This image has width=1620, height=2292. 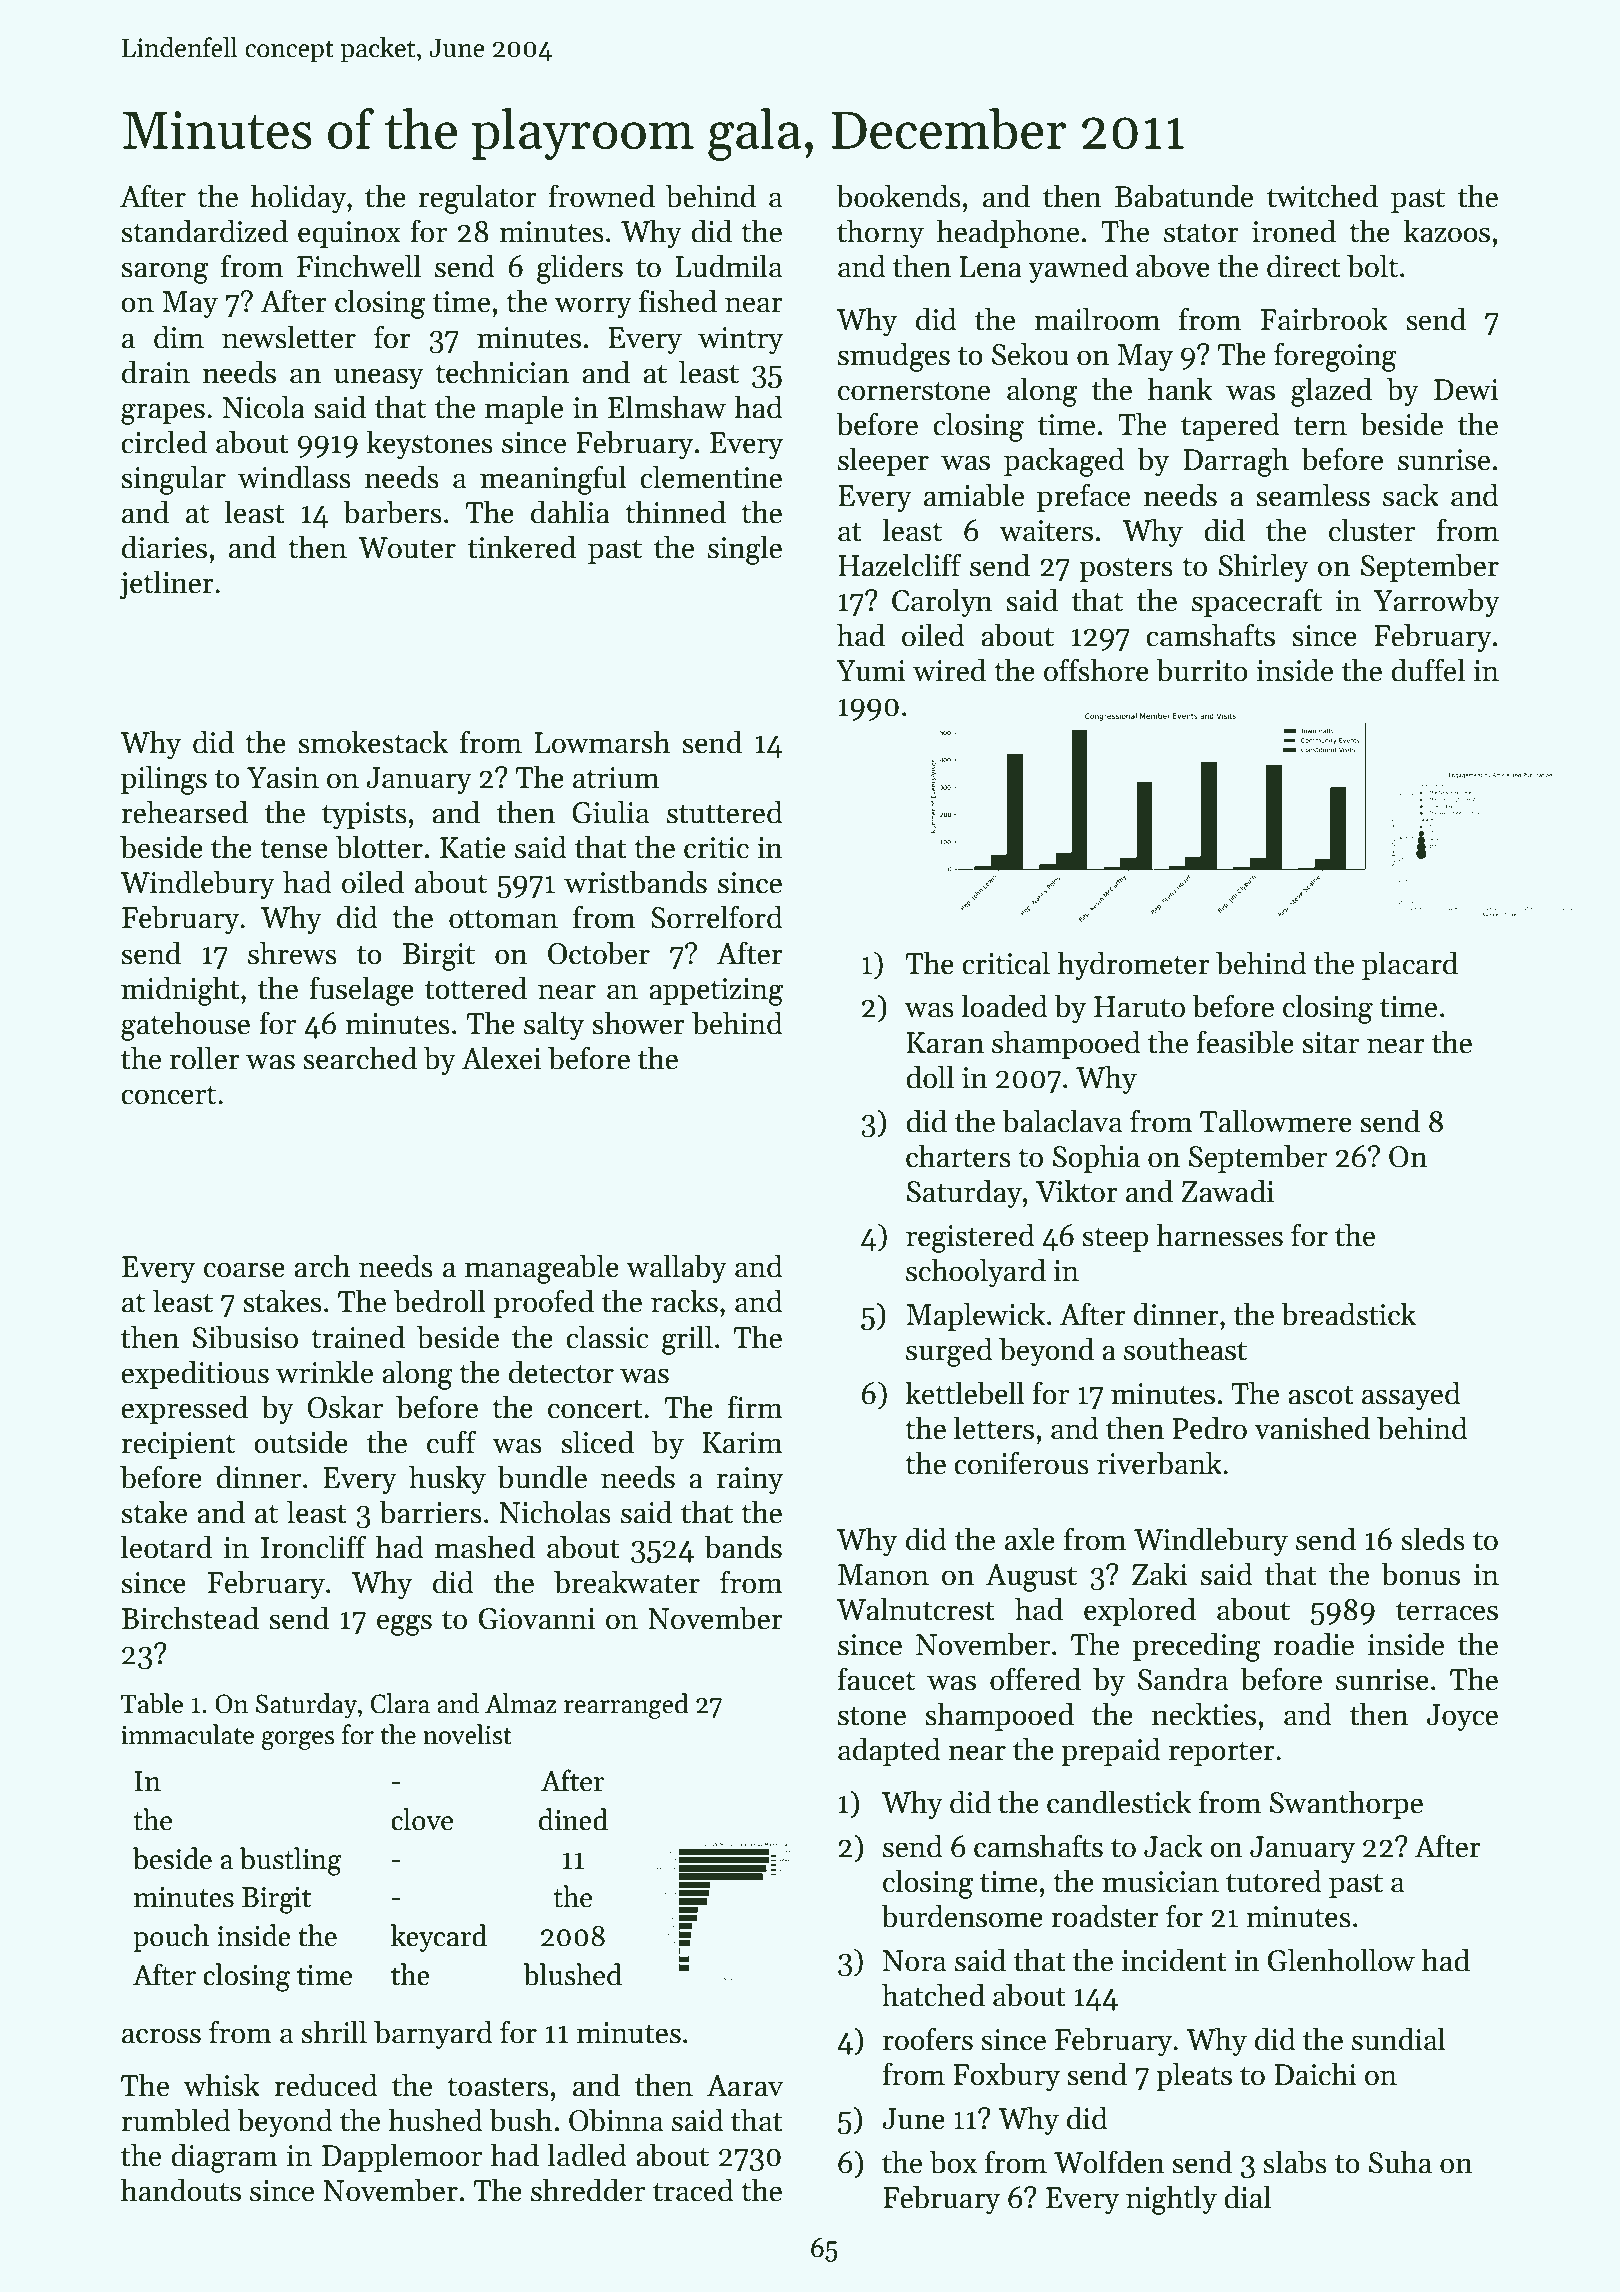 What do you see at coordinates (684, 1301) in the image?
I see `racks` at bounding box center [684, 1301].
